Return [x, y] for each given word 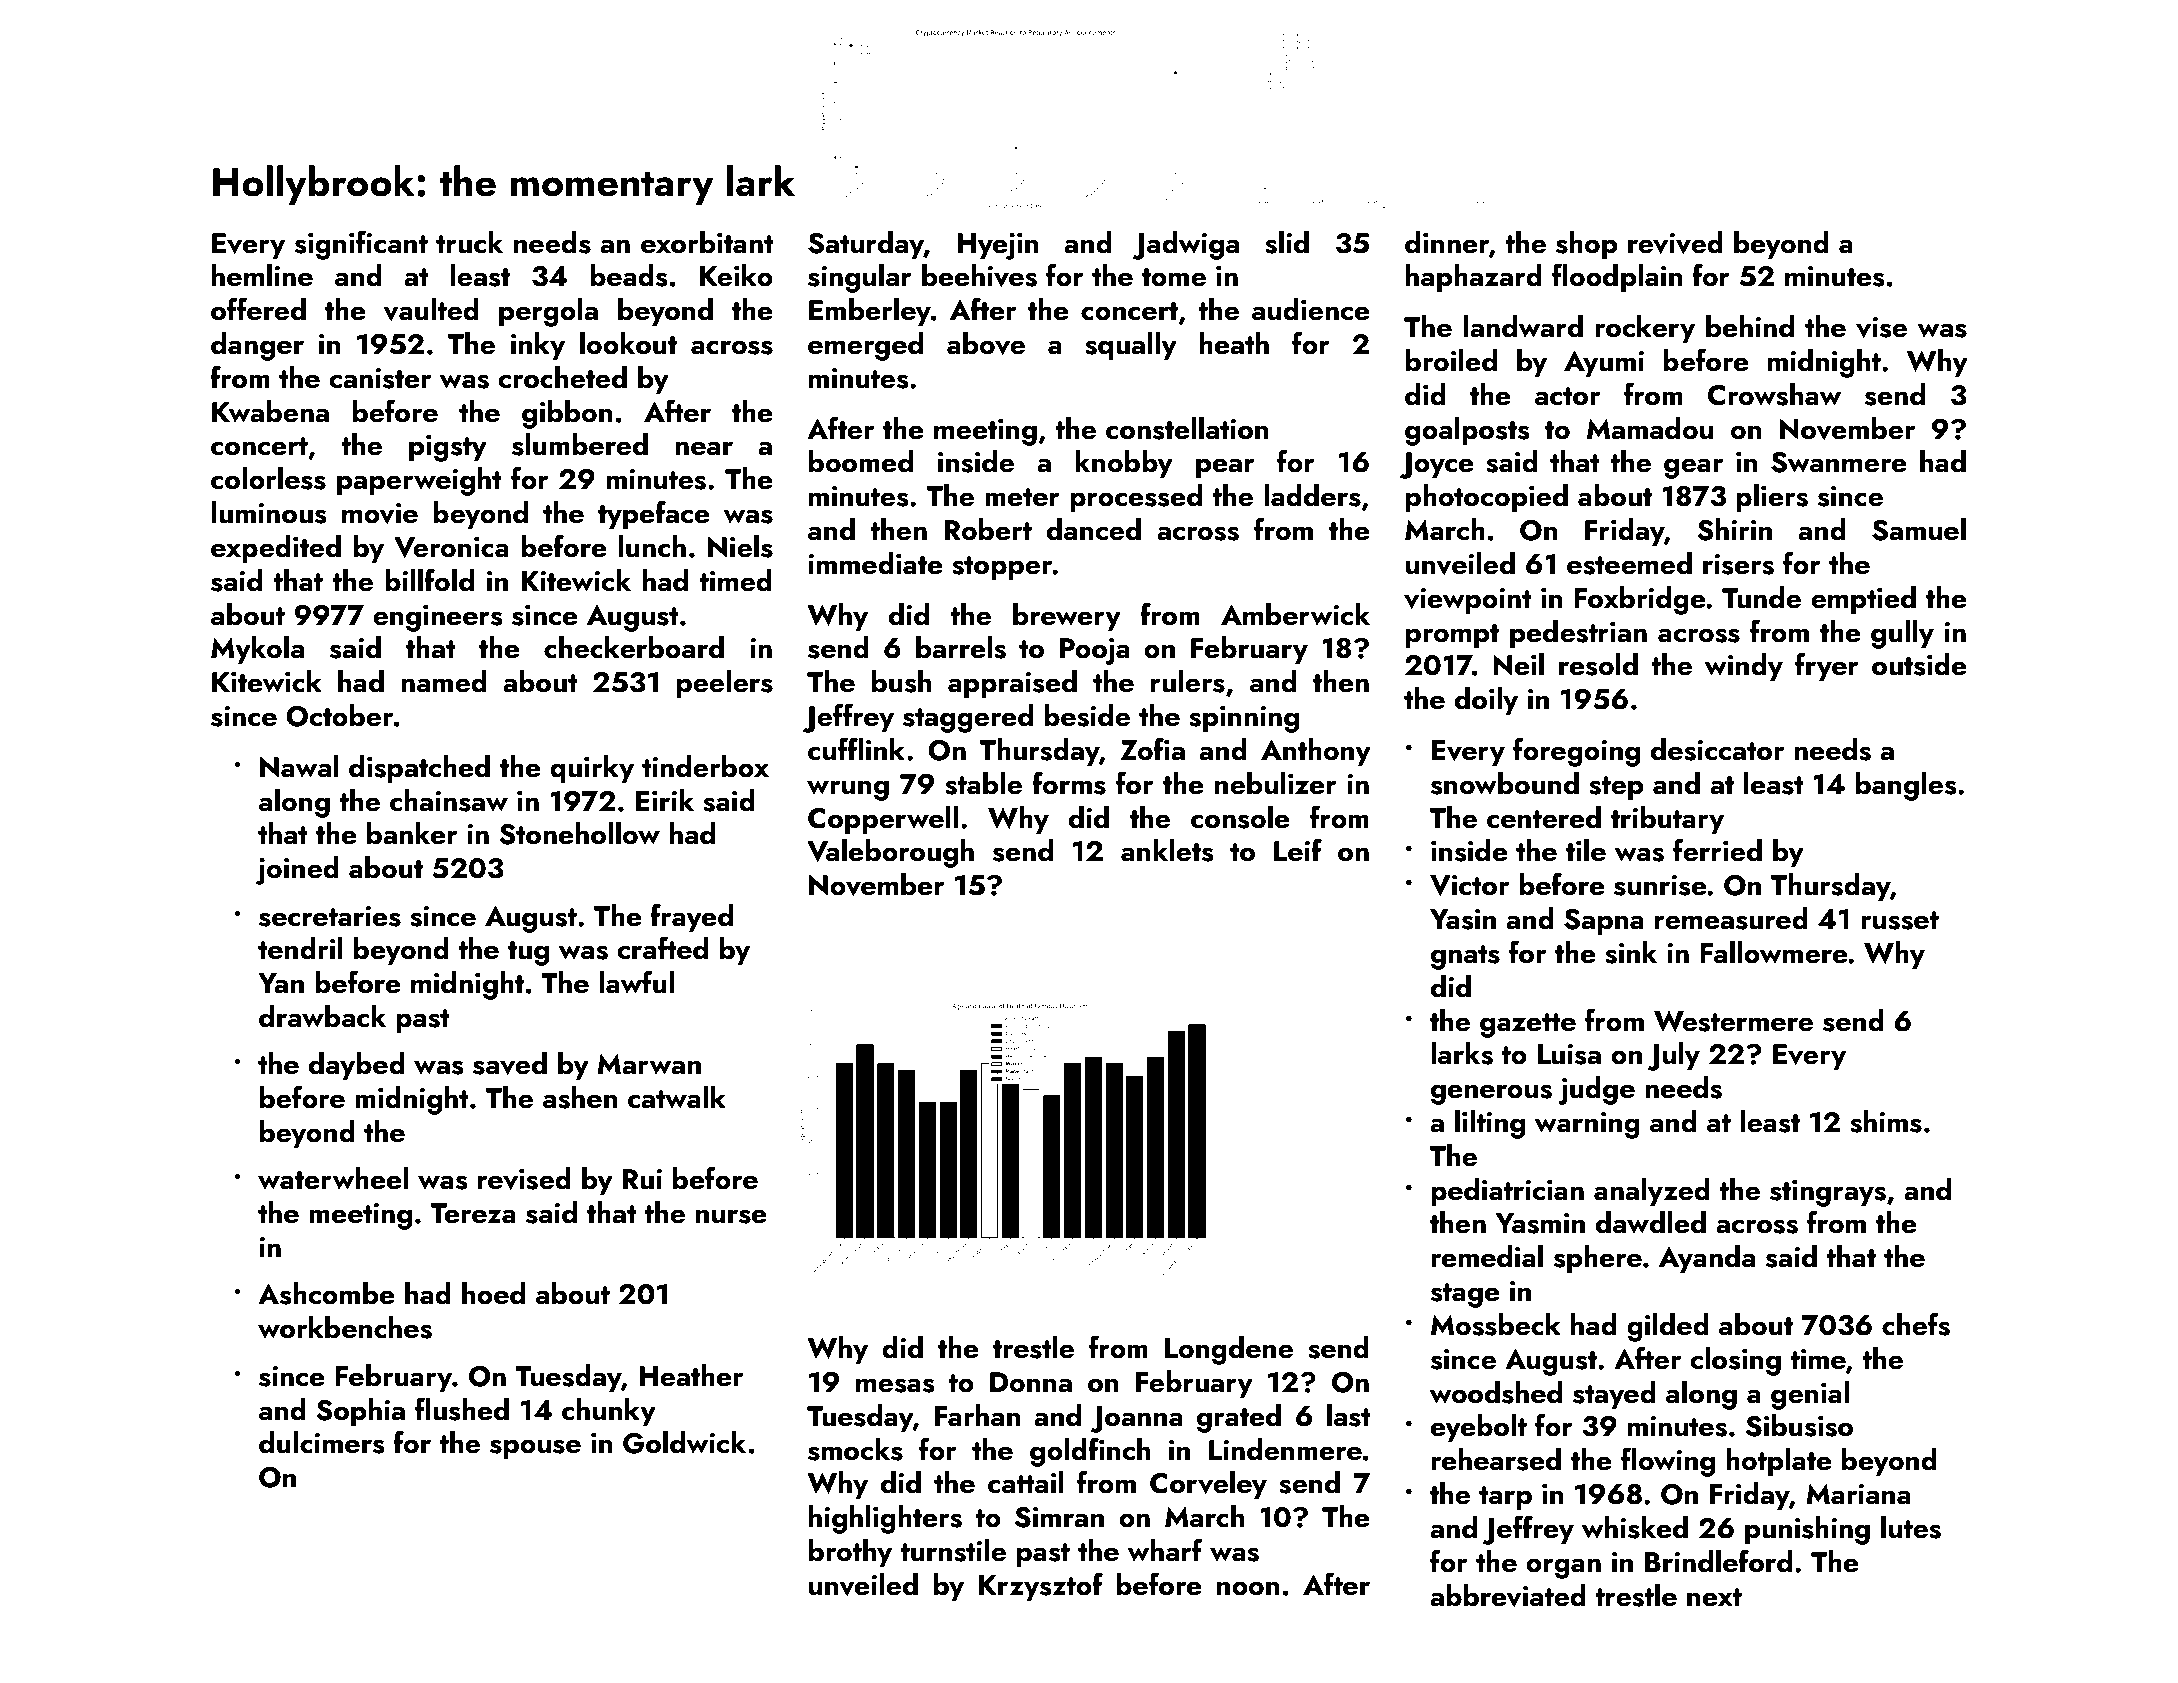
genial [1810, 1395]
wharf [1165, 1550]
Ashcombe [326, 1293]
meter [1022, 497]
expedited [276, 549]
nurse [731, 1216]
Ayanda [1707, 1259]
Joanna [1136, 1419]
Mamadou [1650, 428]
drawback [322, 1016]
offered [258, 309]
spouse [535, 1449]
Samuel [1919, 529]
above [986, 343]
